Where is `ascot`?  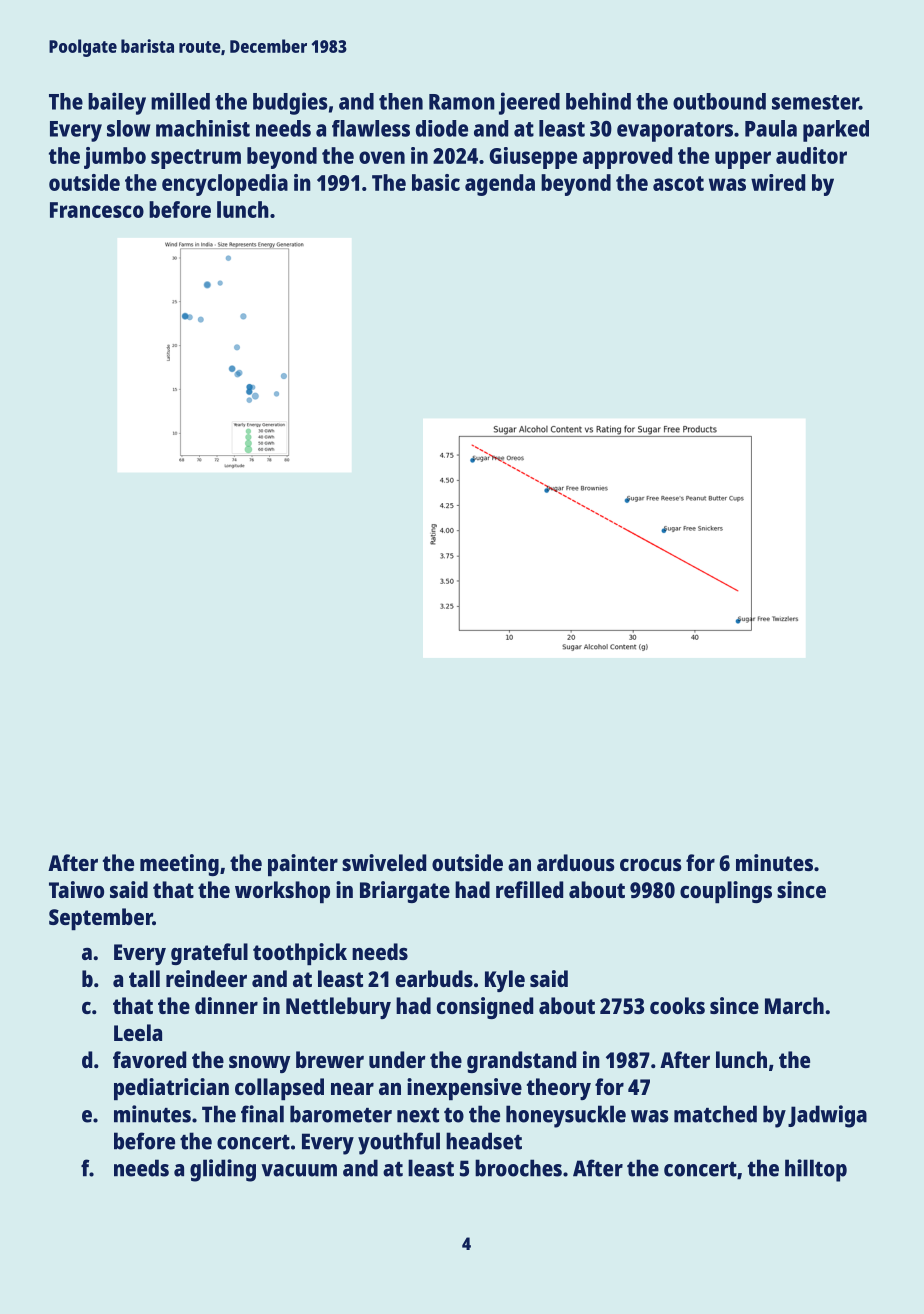
ascot is located at coordinates (678, 183).
